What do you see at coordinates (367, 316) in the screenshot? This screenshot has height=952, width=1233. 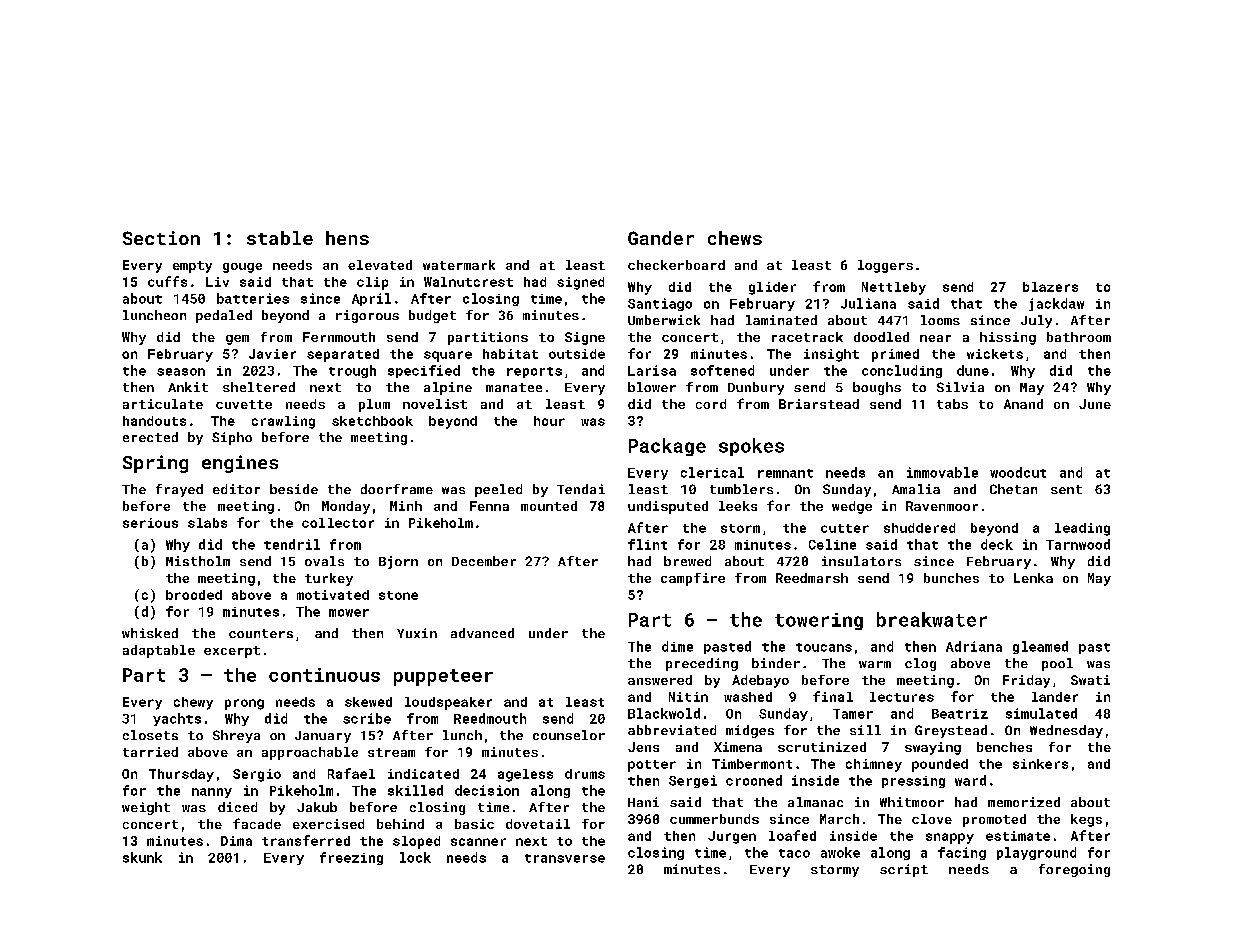 I see `rigorous` at bounding box center [367, 316].
